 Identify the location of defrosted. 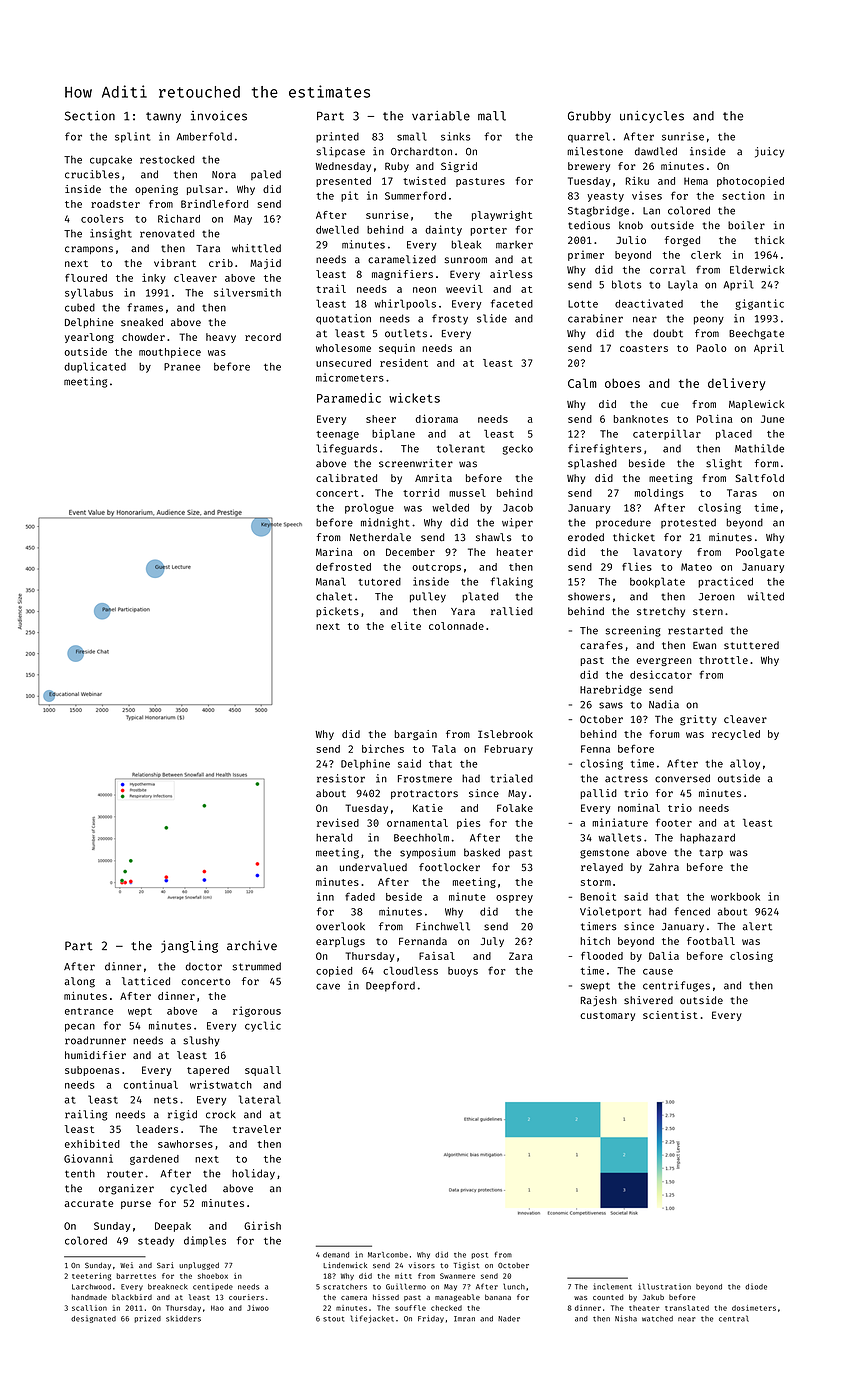
(343, 567).
